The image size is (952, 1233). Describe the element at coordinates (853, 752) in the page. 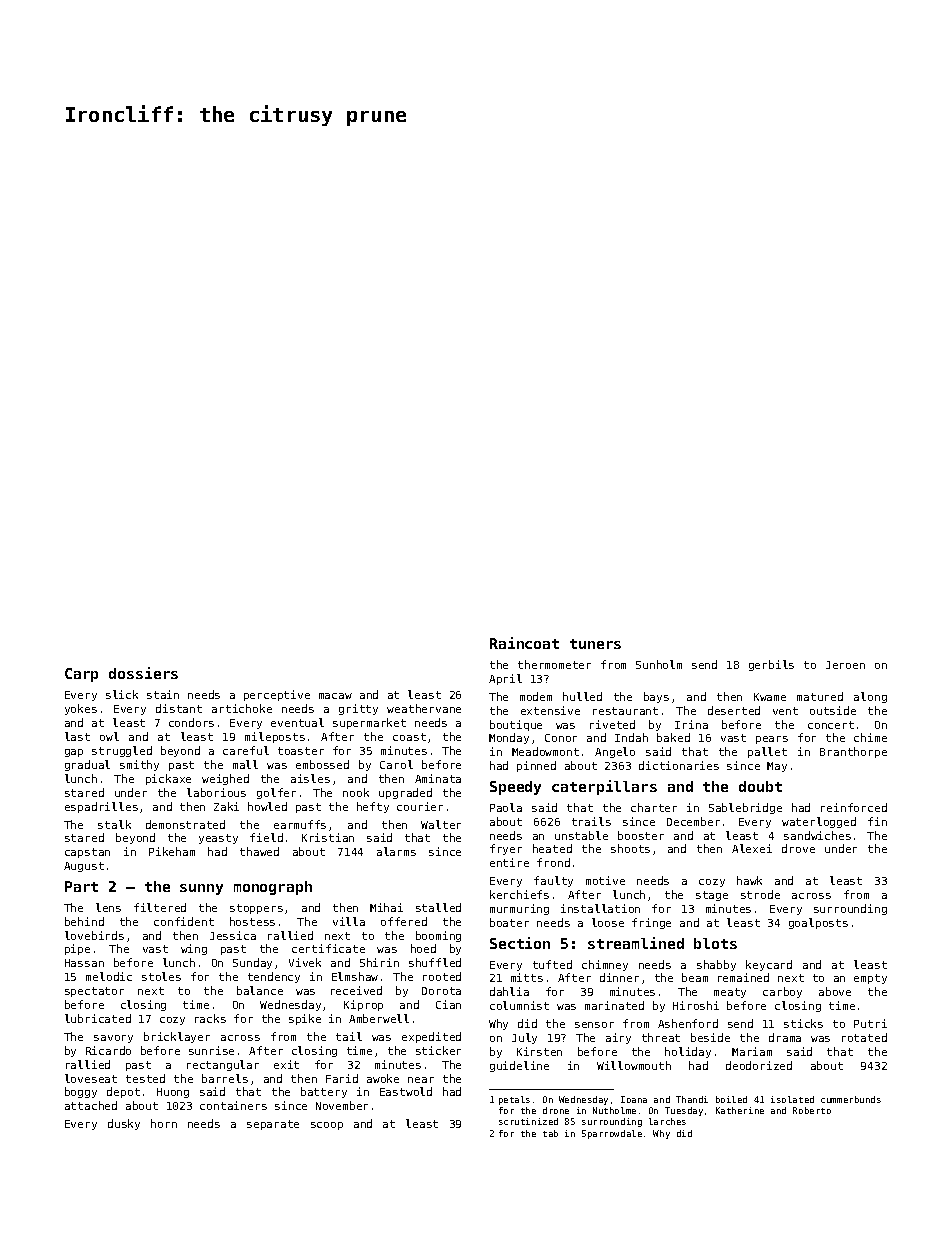

I see `Branthorpe` at that location.
